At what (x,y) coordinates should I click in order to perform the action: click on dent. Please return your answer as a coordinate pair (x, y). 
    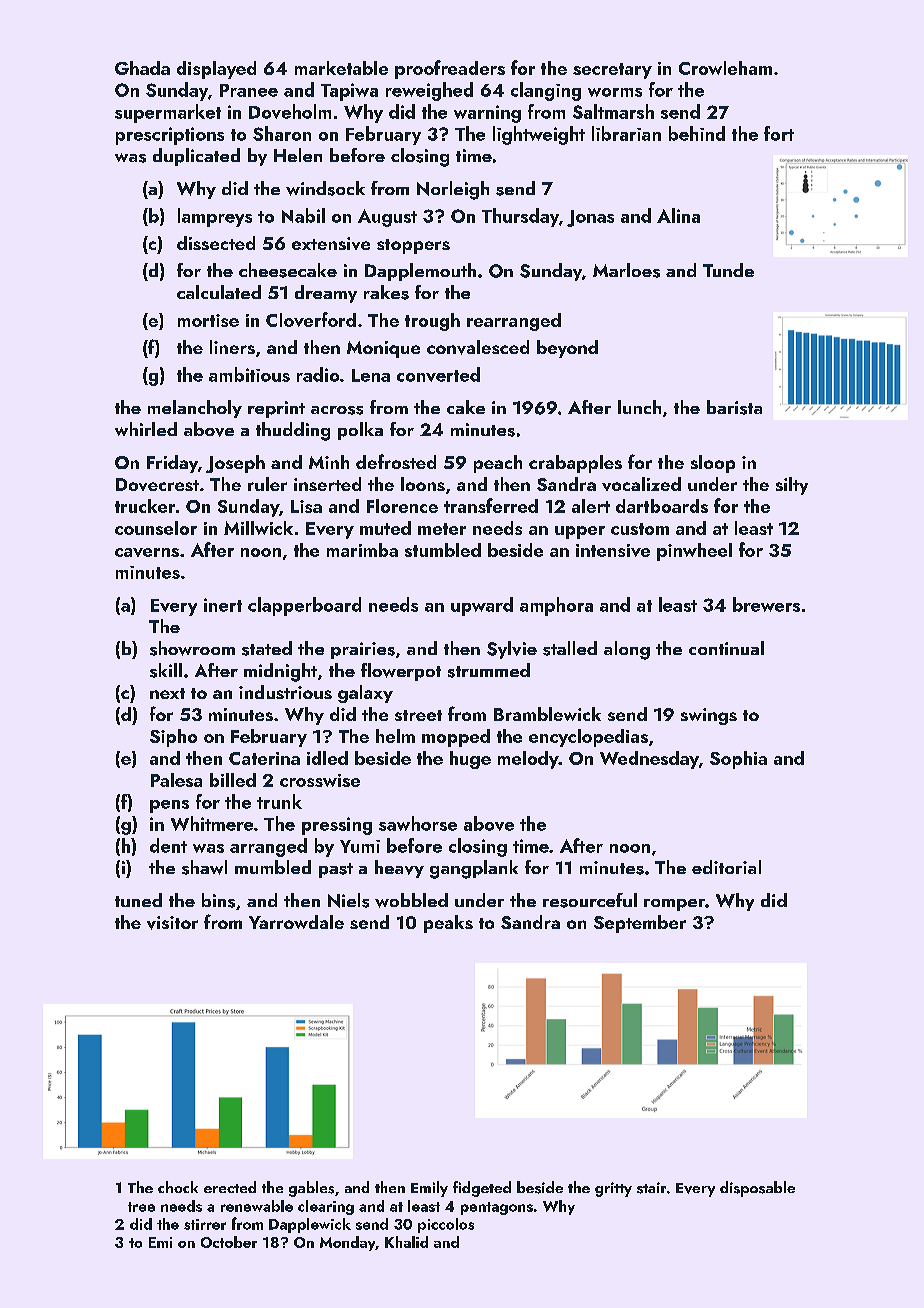
    Looking at the image, I should click on (168, 845).
